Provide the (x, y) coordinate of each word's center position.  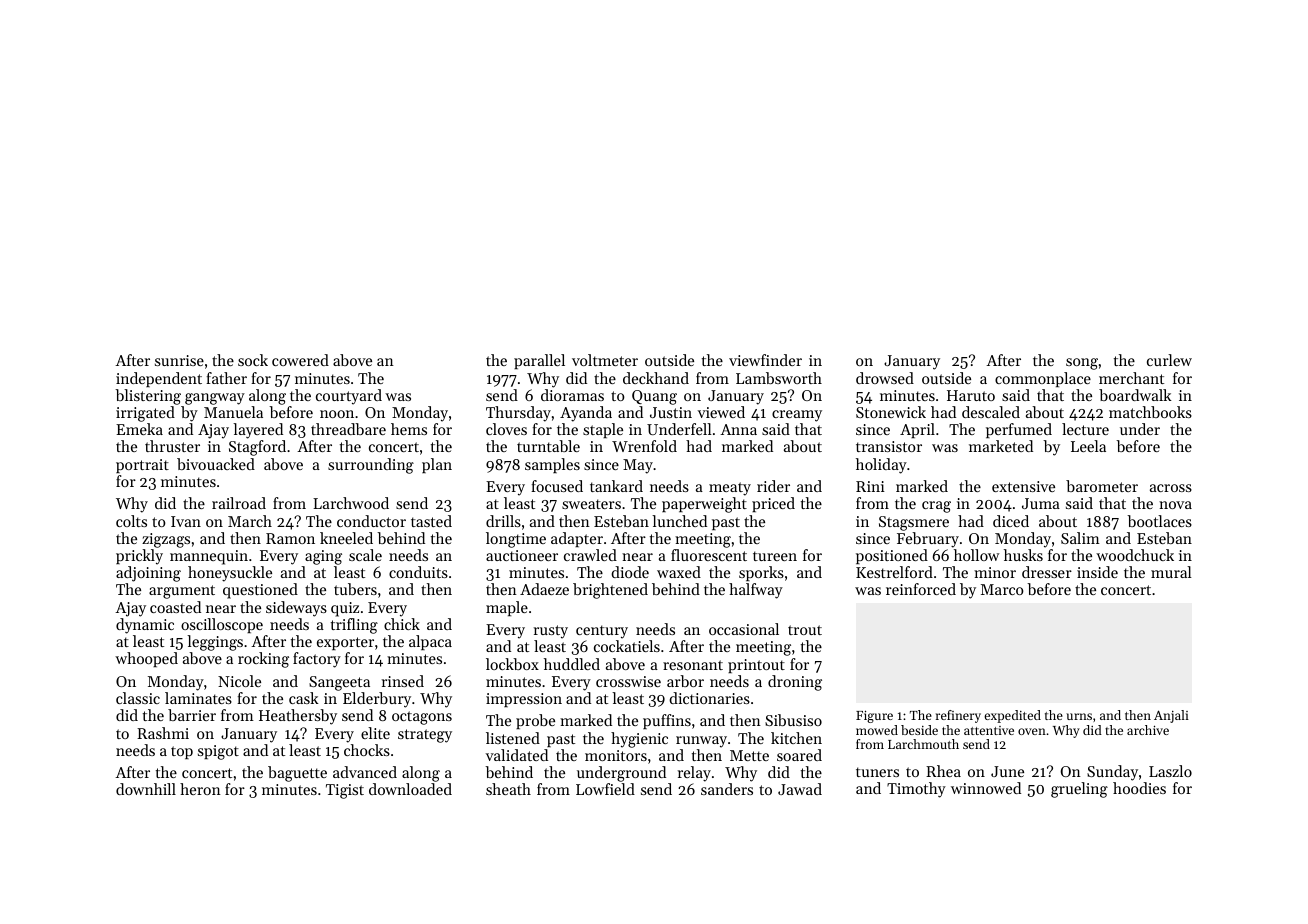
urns (1079, 716)
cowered (300, 360)
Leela (1088, 446)
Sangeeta (339, 683)
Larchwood (351, 503)
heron (200, 789)
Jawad (800, 789)
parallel (539, 361)
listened (513, 738)
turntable (548, 446)
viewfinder (765, 360)
